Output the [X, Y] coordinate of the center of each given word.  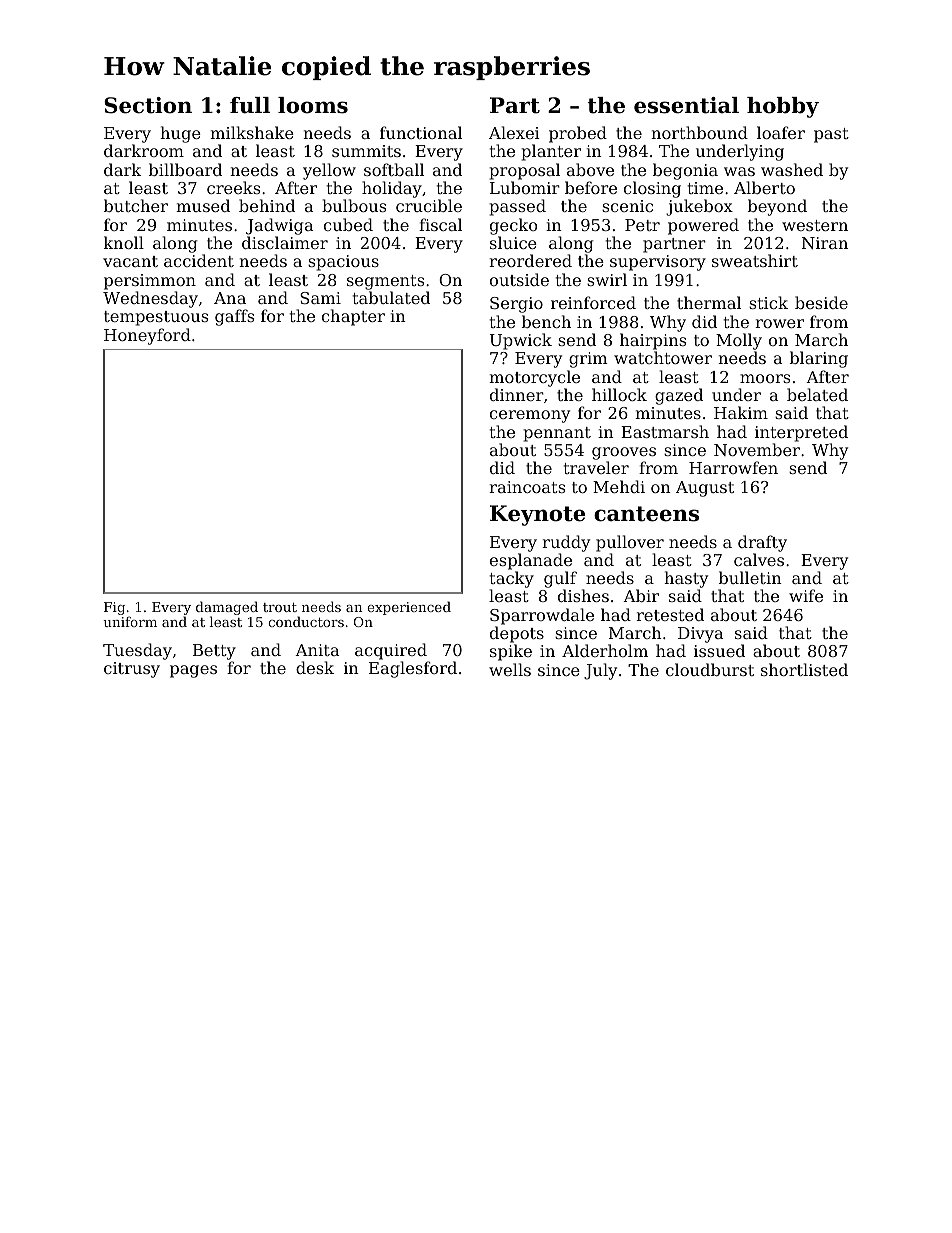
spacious [343, 263]
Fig [114, 608]
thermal [709, 302]
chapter [353, 317]
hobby [783, 107]
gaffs [234, 317]
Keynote [538, 515]
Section [148, 105]
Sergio [516, 305]
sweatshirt [755, 260]
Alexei [514, 132]
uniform [130, 621]
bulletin [750, 577]
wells [510, 669]
